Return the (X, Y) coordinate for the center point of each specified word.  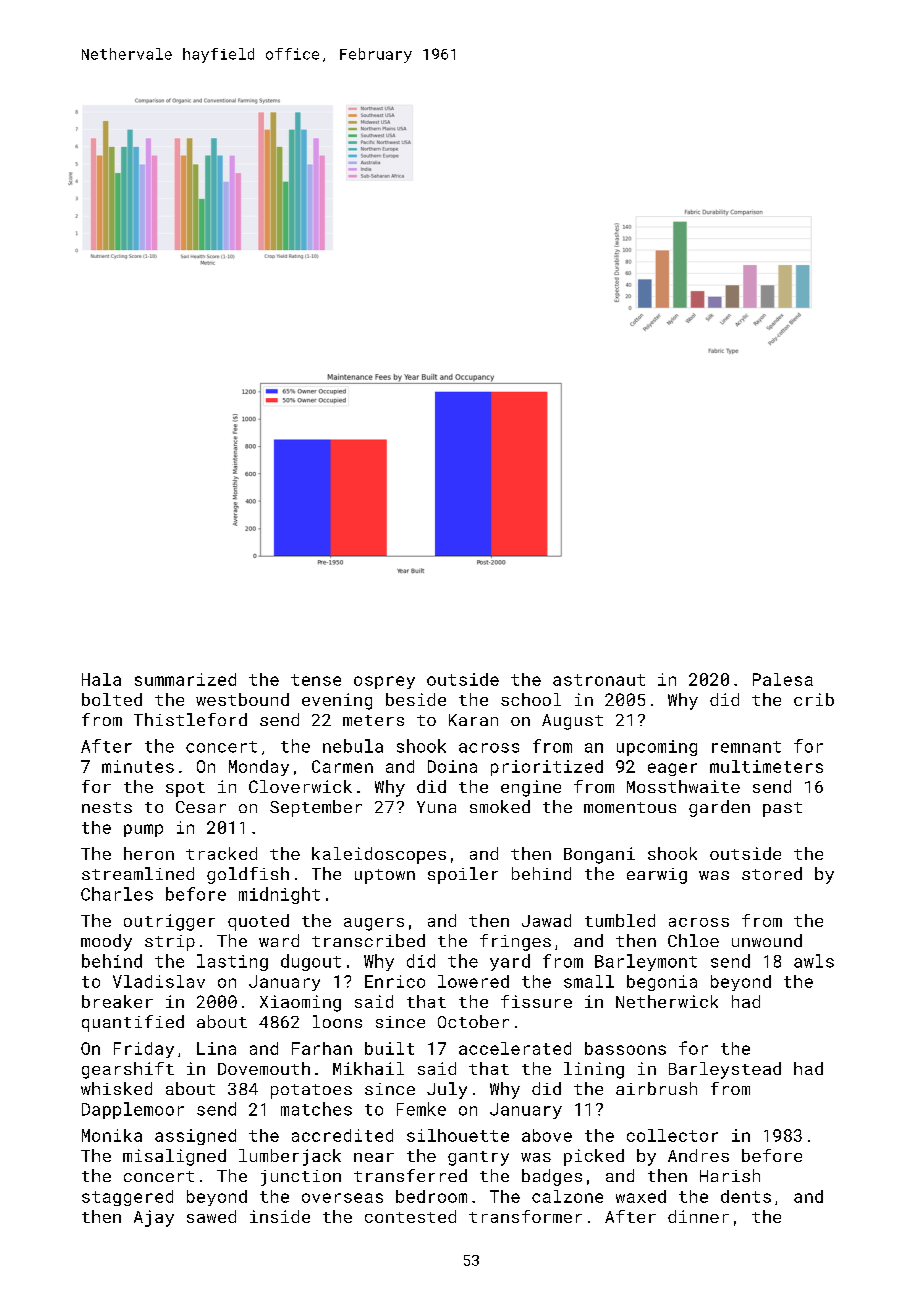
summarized (185, 679)
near (374, 1157)
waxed (641, 1196)
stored (772, 873)
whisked (116, 1088)
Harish (730, 1175)
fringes (515, 942)
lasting (232, 962)
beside (416, 699)
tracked (221, 853)
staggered (127, 1198)
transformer (525, 1216)
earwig (657, 876)
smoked (500, 806)
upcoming (657, 748)
